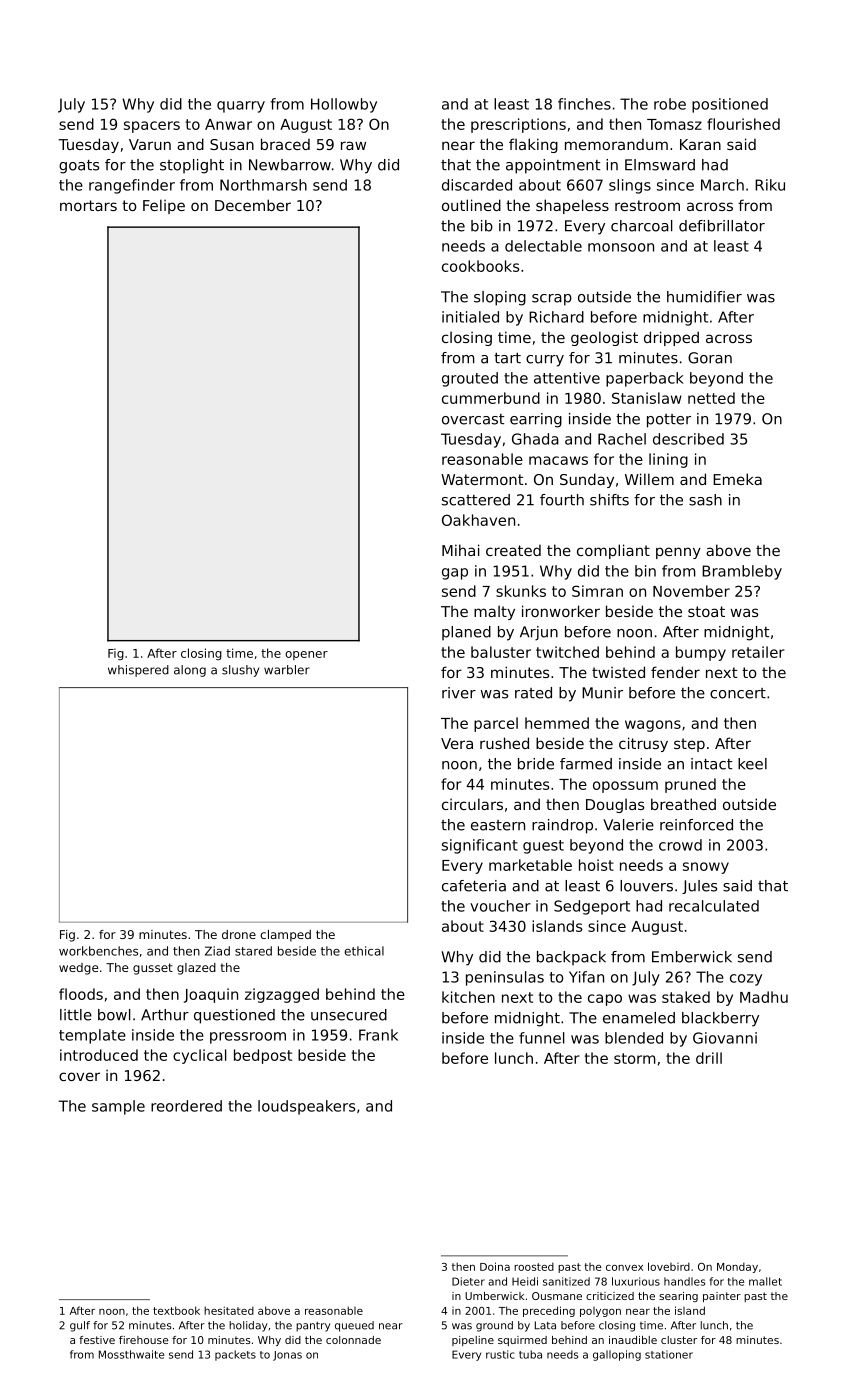  I want to click on Susan, so click(232, 144).
